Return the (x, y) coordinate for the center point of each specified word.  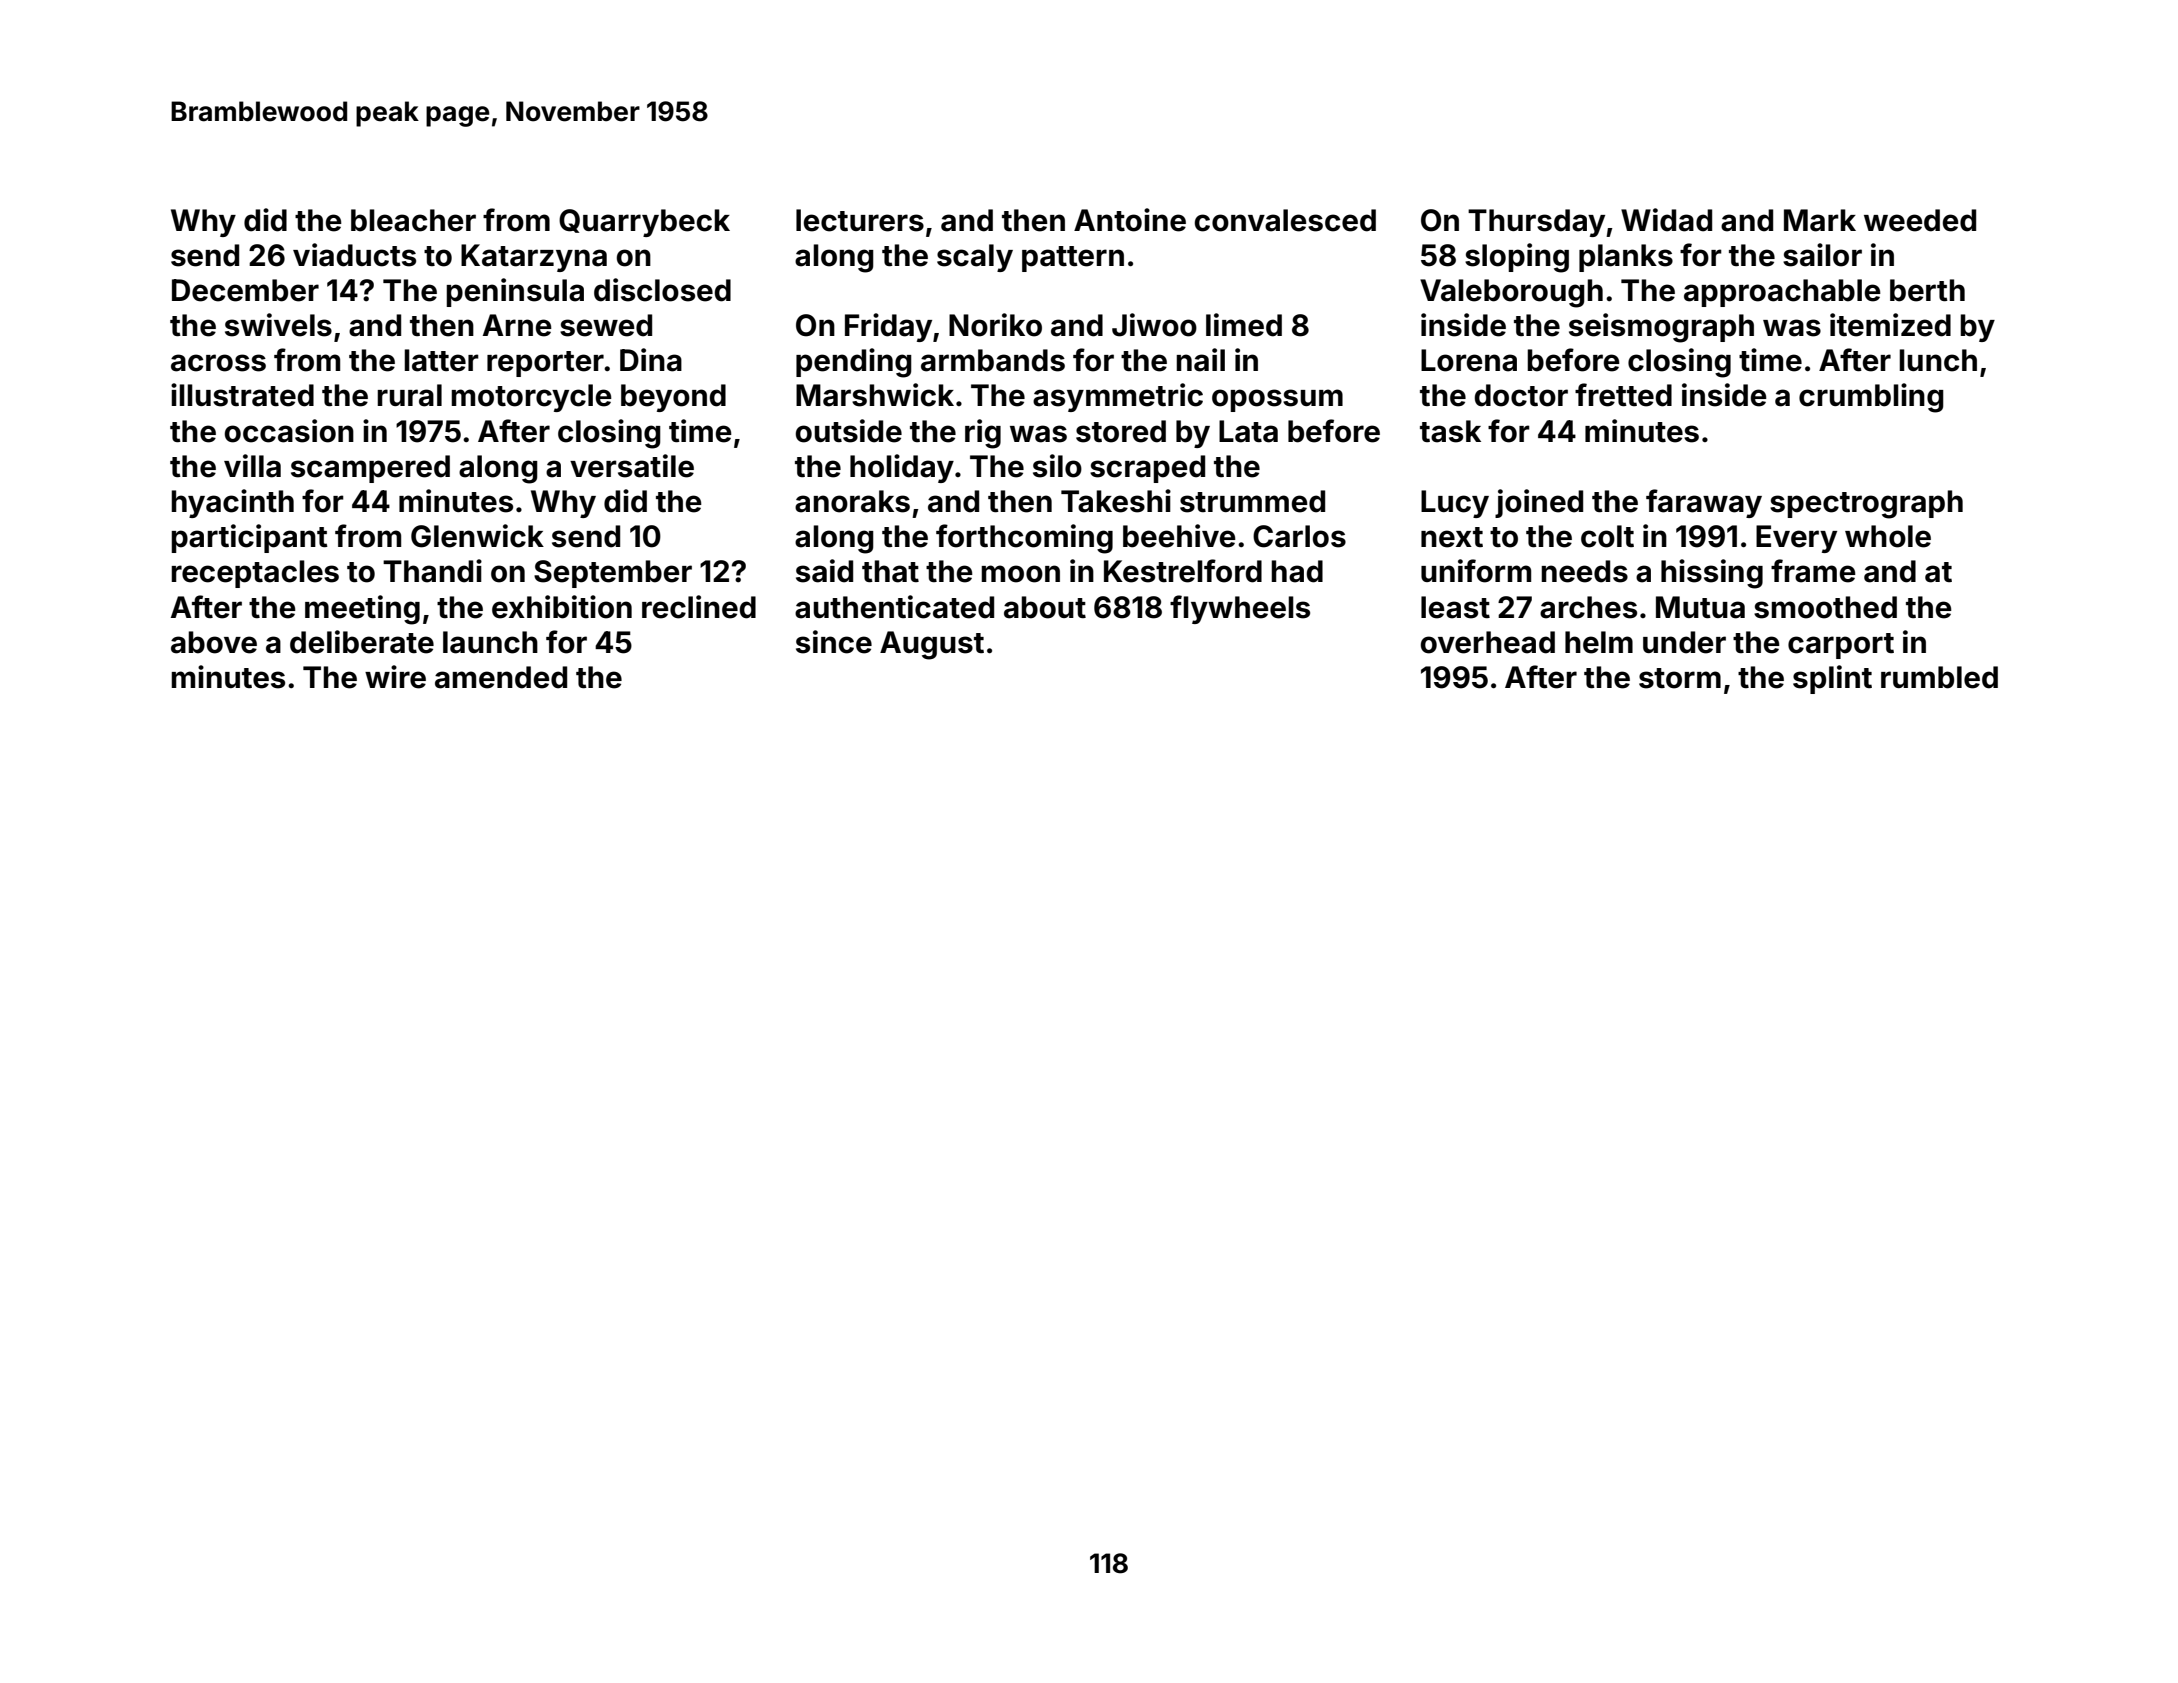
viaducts (354, 255)
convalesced (1285, 220)
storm (1680, 678)
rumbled (1939, 677)
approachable (1782, 293)
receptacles (255, 574)
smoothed (1825, 607)
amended (501, 677)
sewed (606, 325)
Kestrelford (1183, 571)
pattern (1073, 259)
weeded (1920, 220)
